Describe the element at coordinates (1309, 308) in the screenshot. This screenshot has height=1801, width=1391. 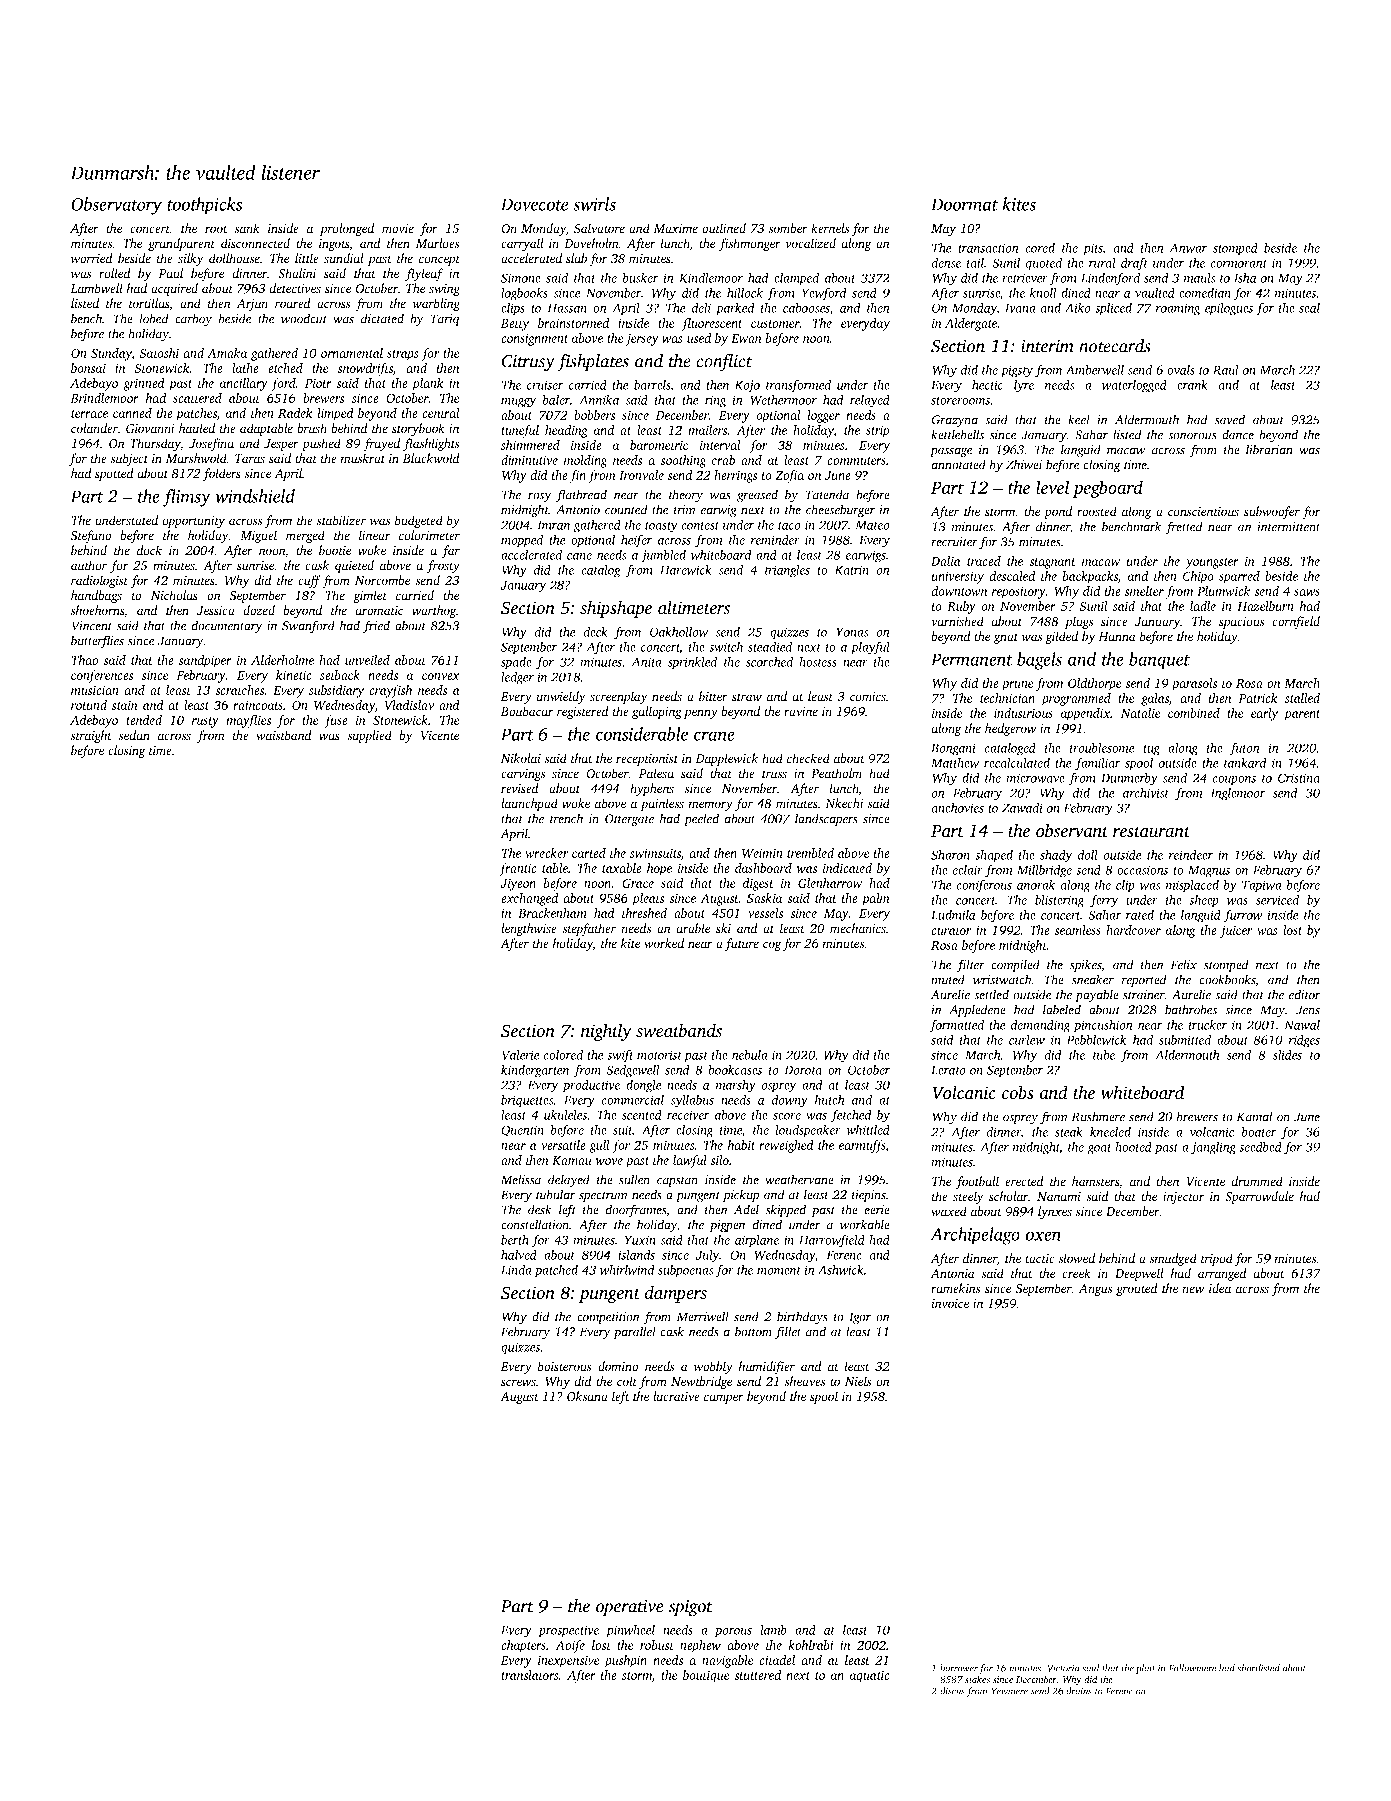
I see `seal` at that location.
